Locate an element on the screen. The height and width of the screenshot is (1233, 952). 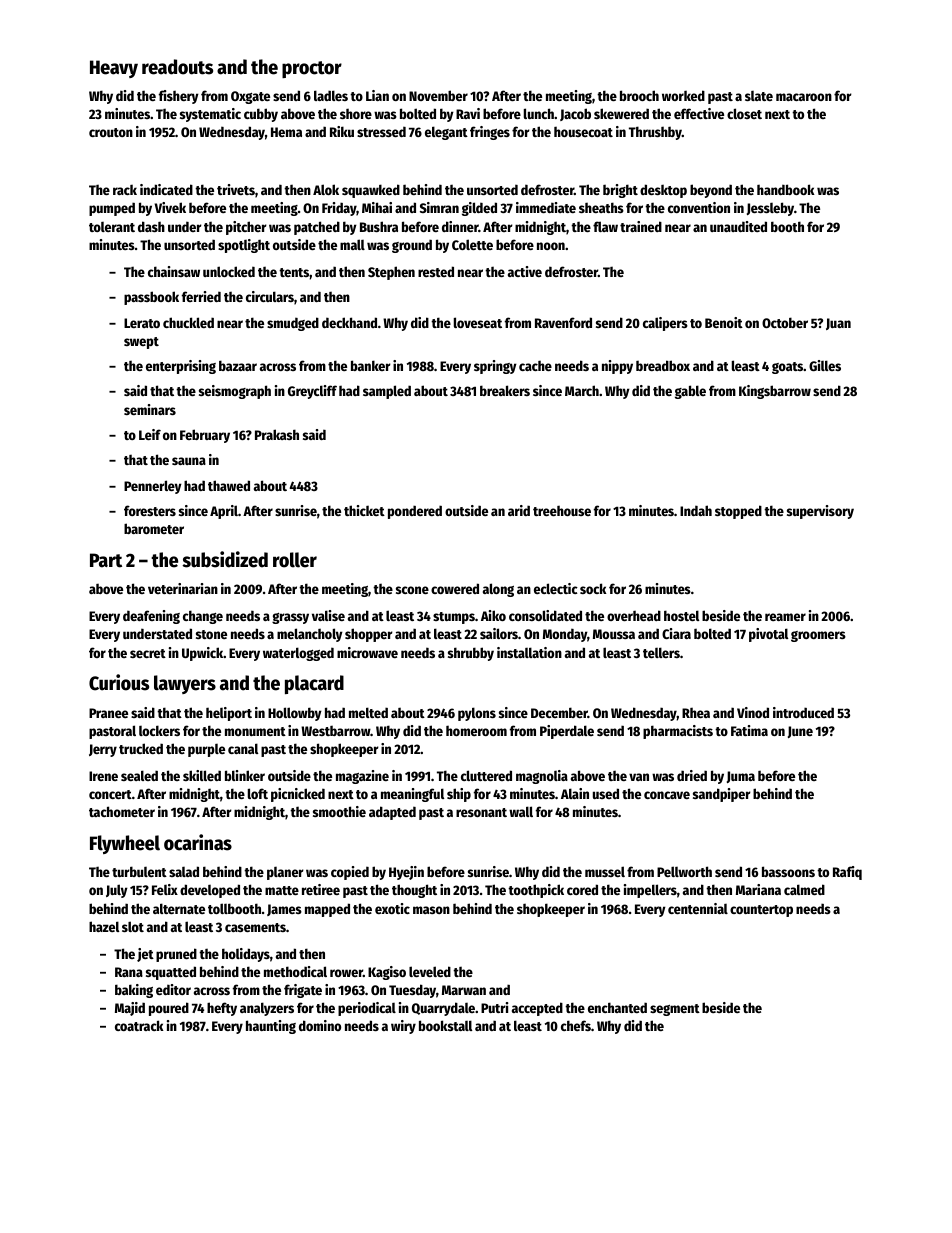
thicket is located at coordinates (364, 510).
